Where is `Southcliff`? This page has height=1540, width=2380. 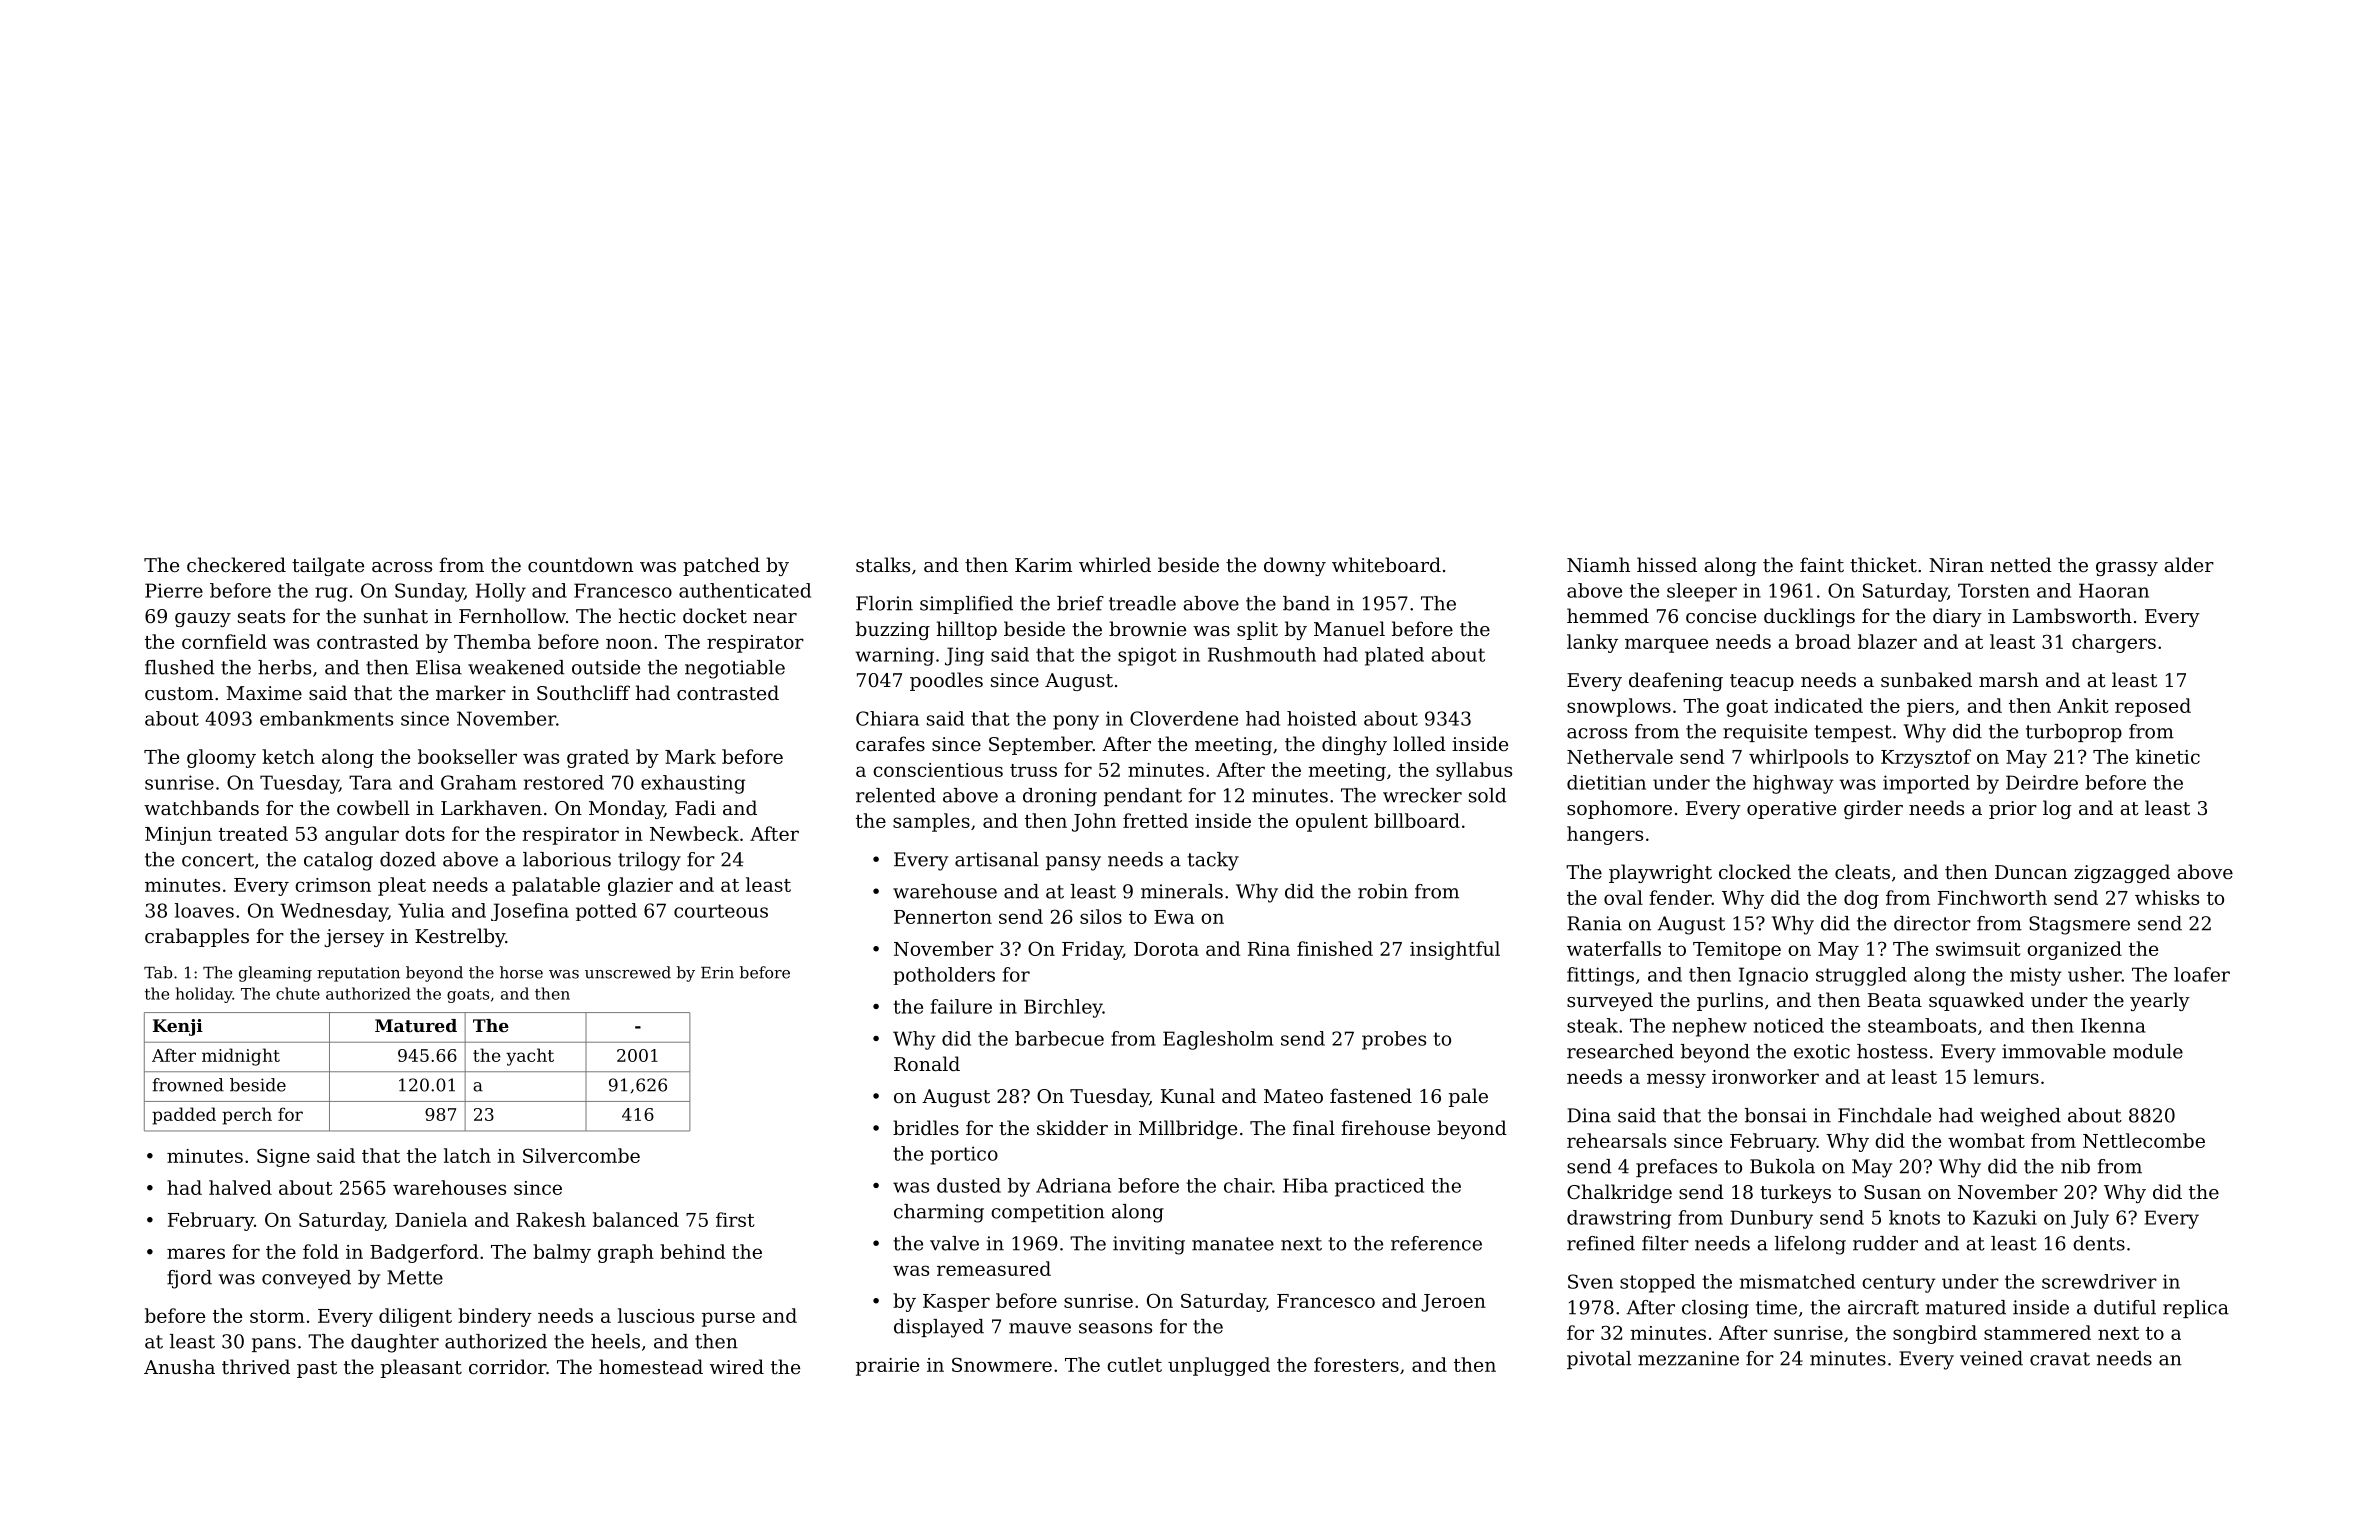
Southcliff is located at coordinates (583, 692).
